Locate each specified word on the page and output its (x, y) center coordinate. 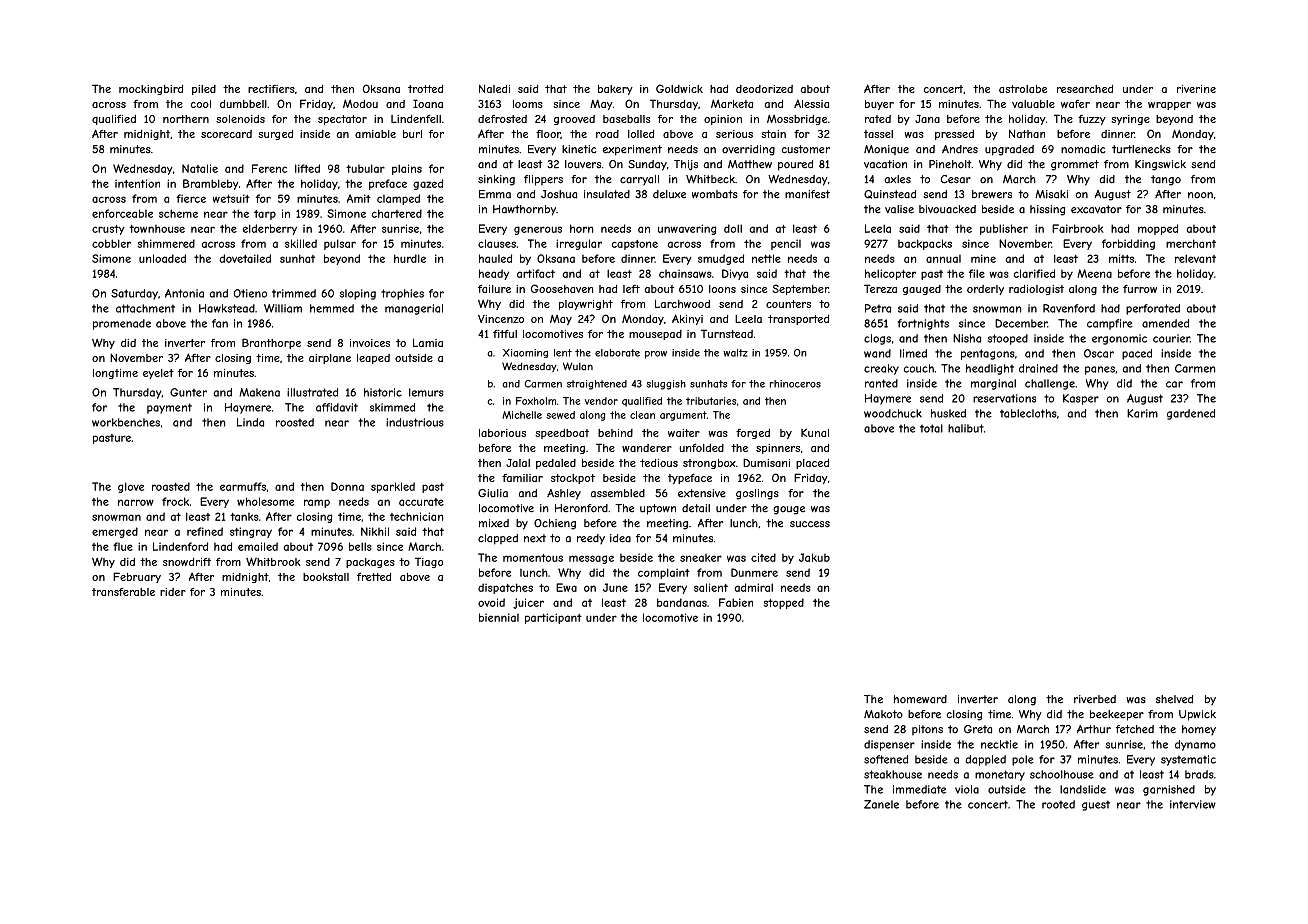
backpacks (925, 244)
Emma (495, 194)
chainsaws (685, 274)
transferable (123, 592)
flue (123, 546)
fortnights (923, 324)
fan (220, 323)
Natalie (200, 168)
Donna (347, 486)
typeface (690, 479)
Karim (1142, 413)
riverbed (1095, 699)
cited (763, 557)
